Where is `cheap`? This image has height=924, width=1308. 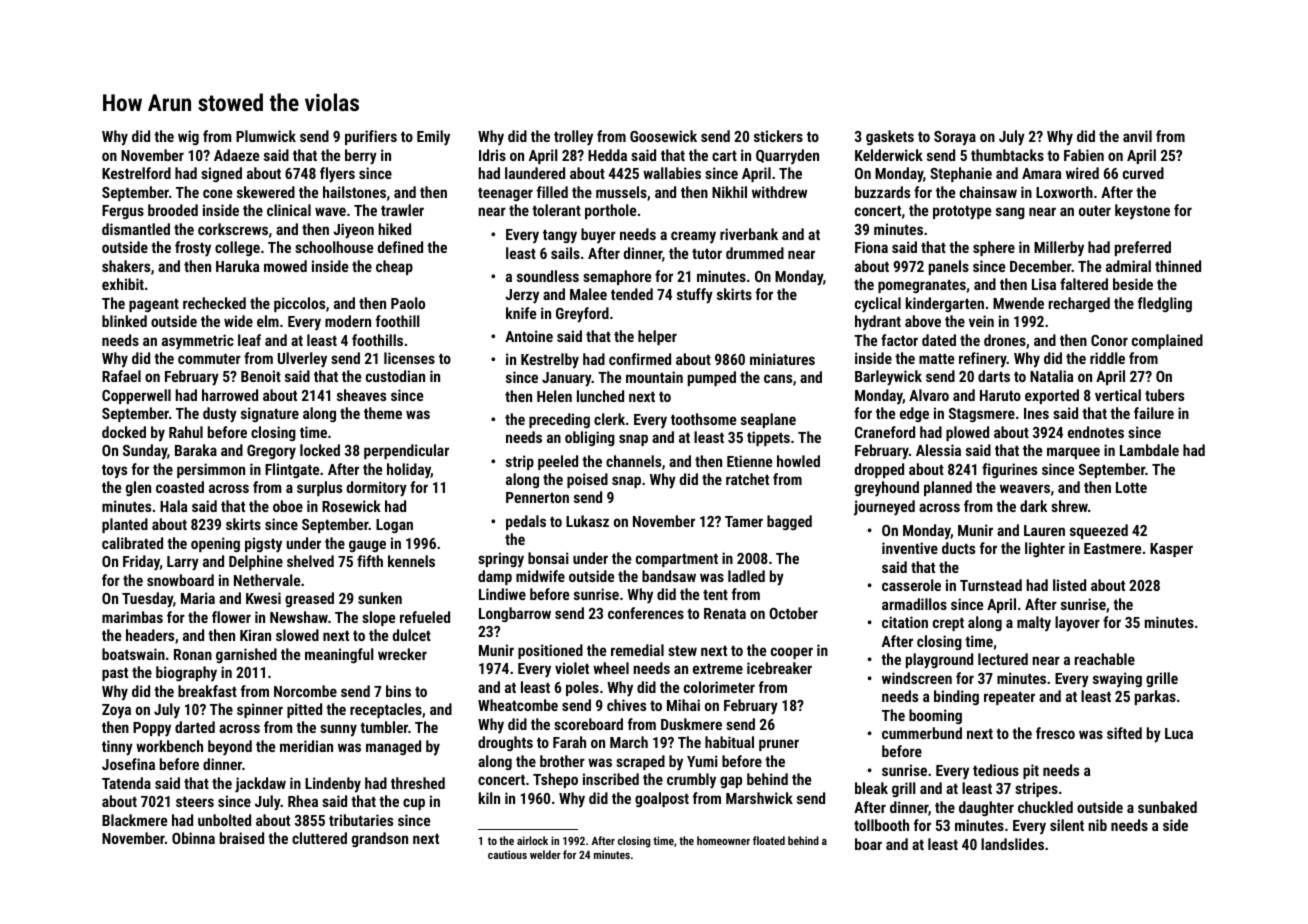
cheap is located at coordinates (394, 267).
